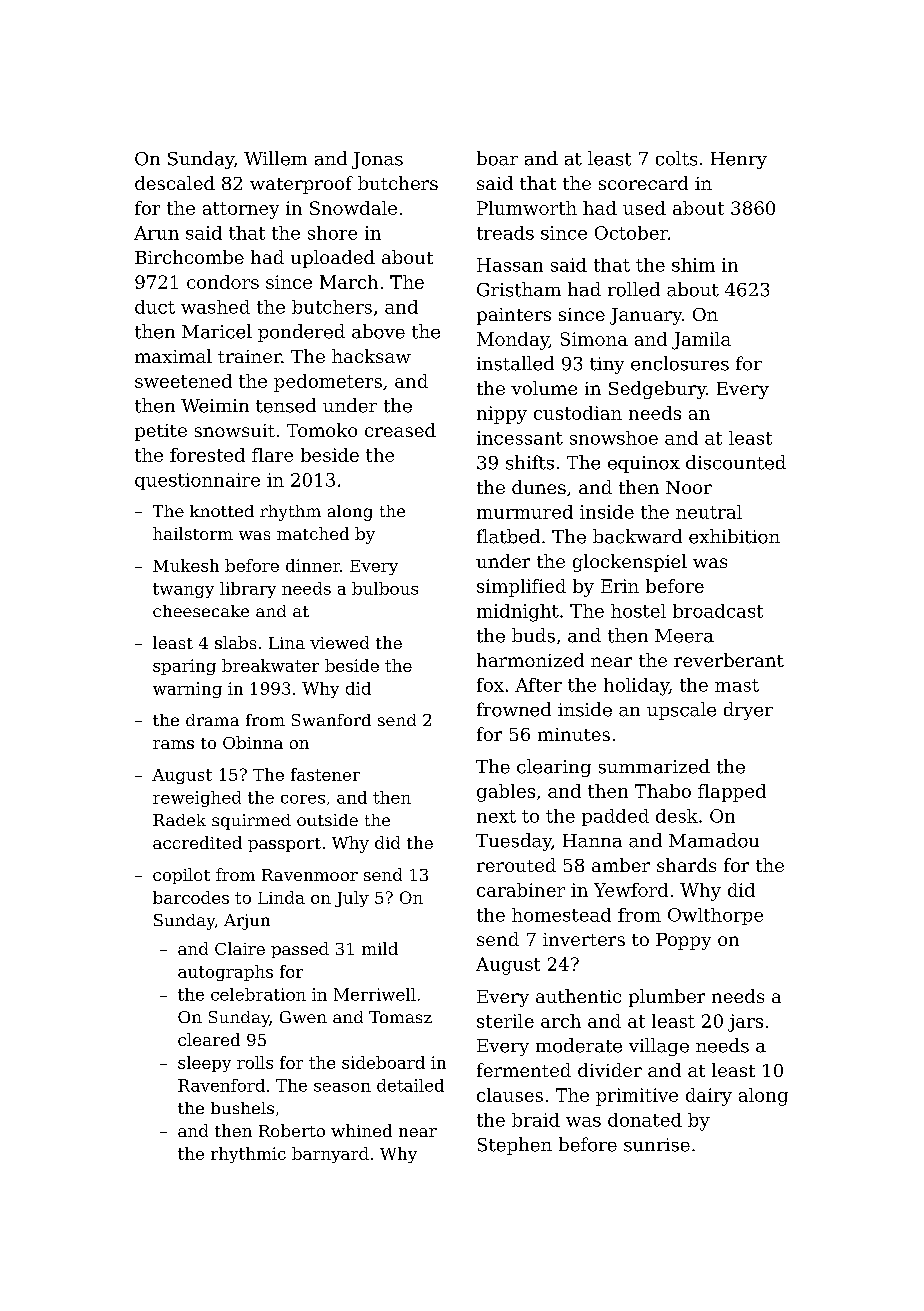 Image resolution: width=924 pixels, height=1311 pixels. What do you see at coordinates (634, 289) in the screenshot?
I see `rolled` at bounding box center [634, 289].
